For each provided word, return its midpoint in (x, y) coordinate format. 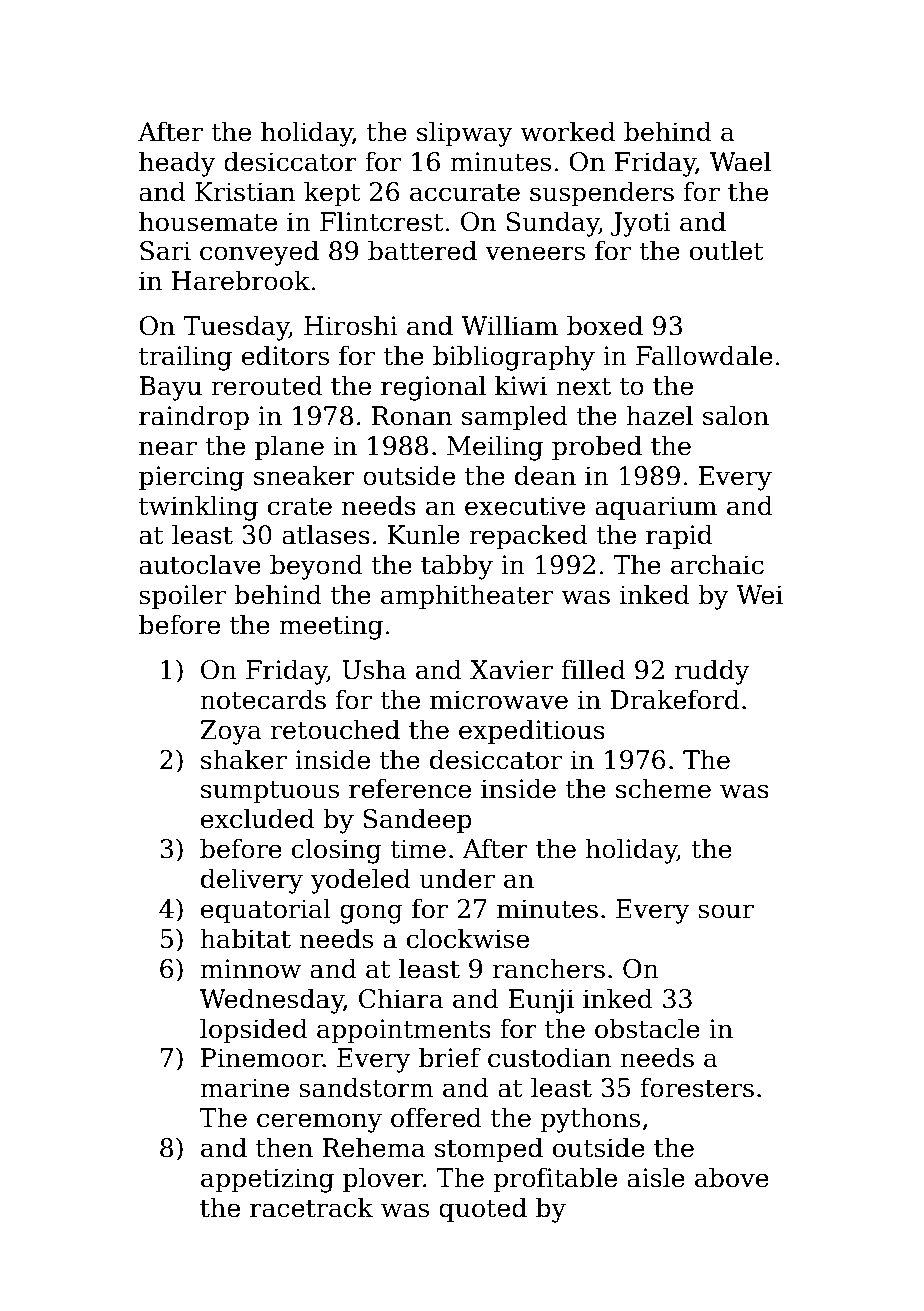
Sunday (552, 224)
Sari (165, 251)
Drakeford (675, 699)
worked (567, 131)
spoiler (182, 596)
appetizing (267, 1180)
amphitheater (467, 596)
